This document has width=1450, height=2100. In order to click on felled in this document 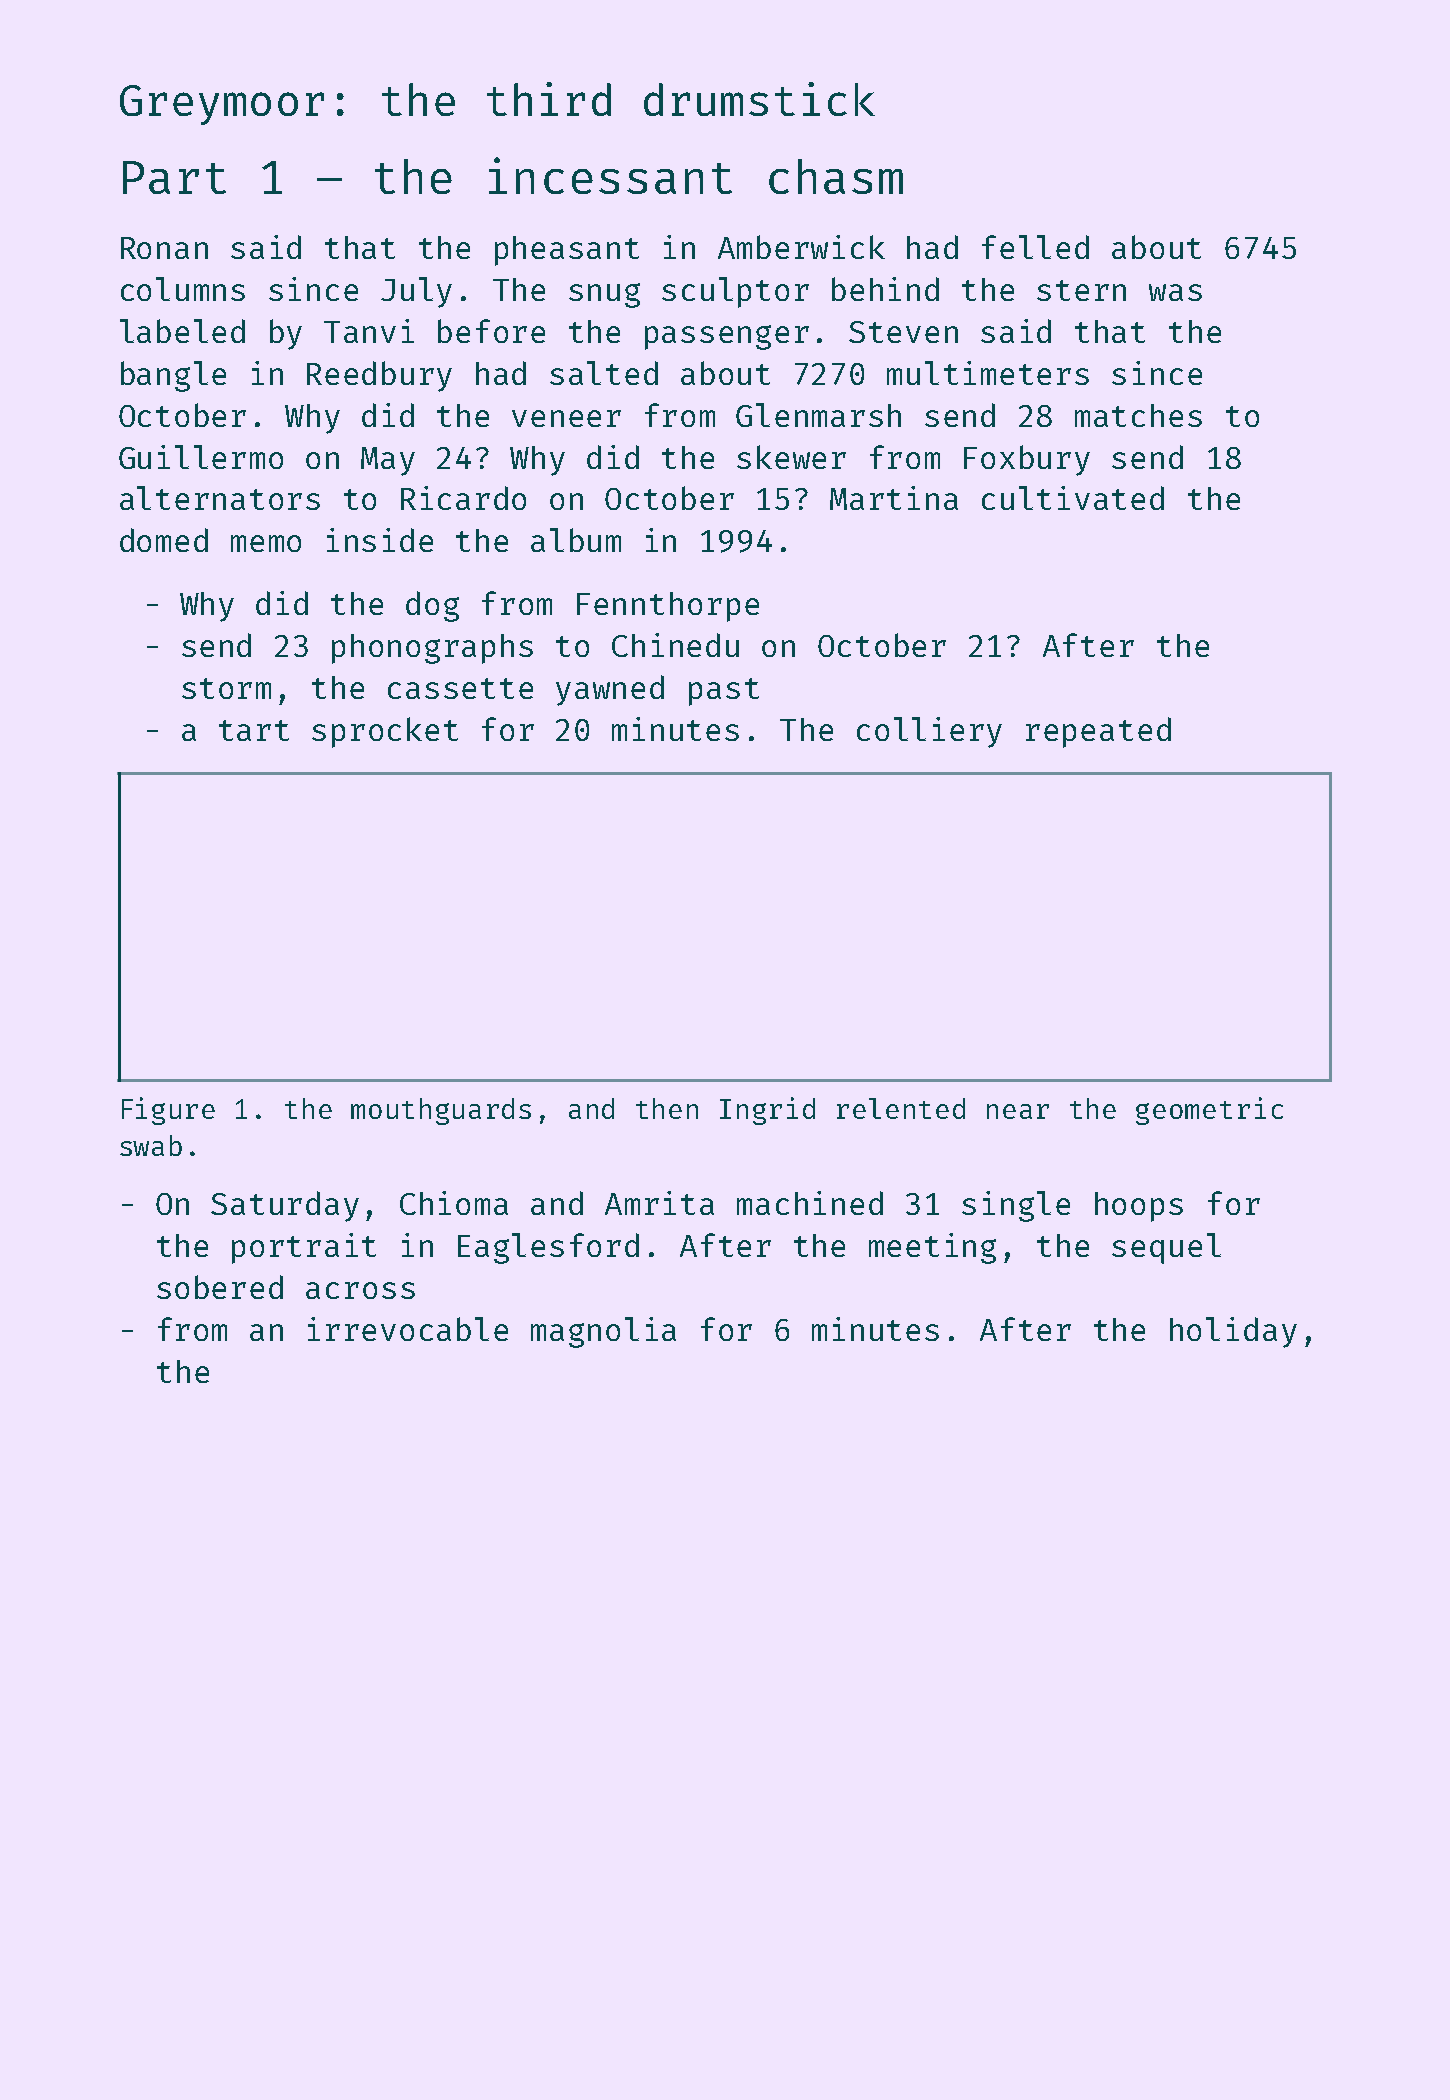, I will do `click(1035, 247)`.
